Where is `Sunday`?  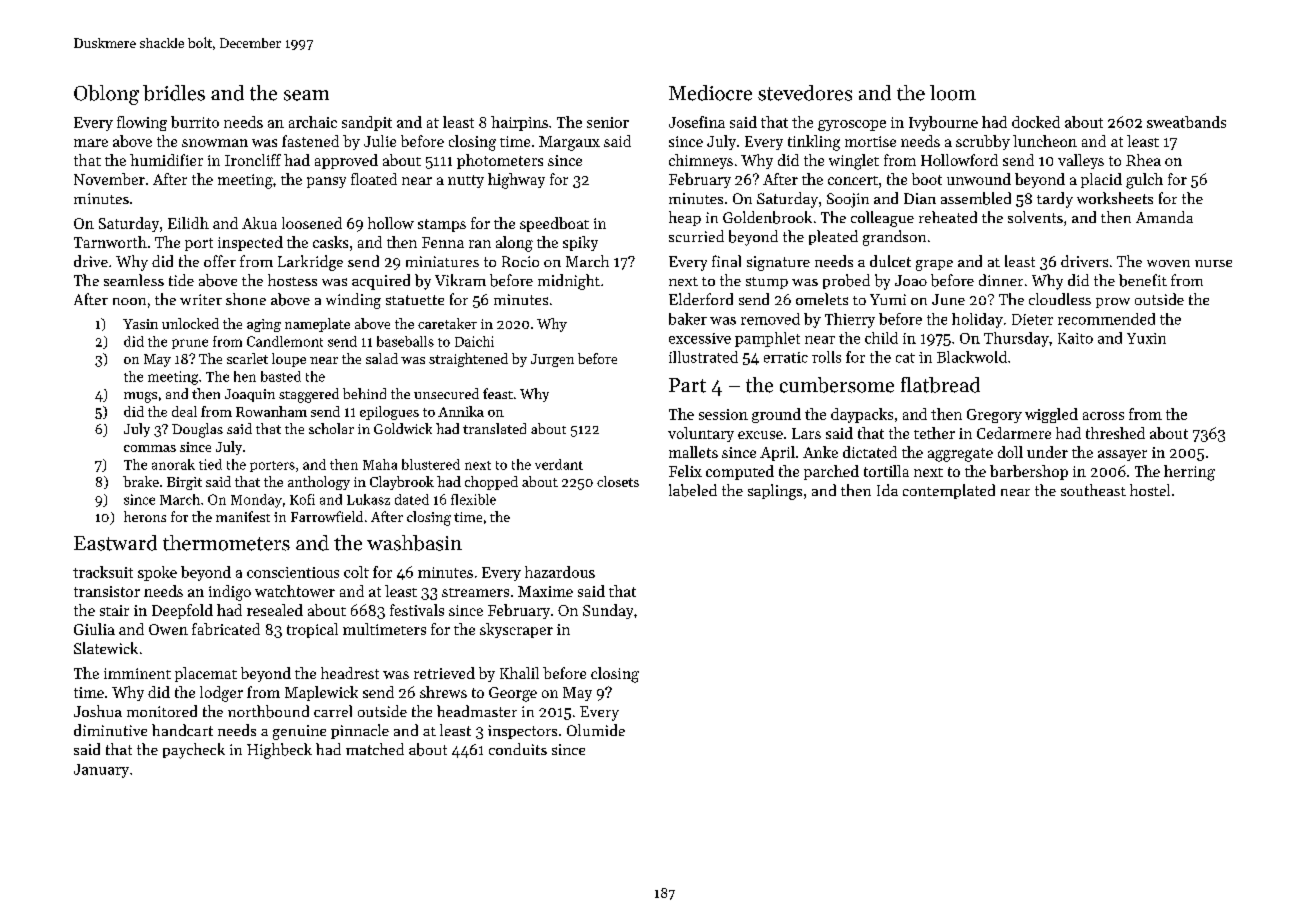
Sunday is located at coordinates (608, 611).
